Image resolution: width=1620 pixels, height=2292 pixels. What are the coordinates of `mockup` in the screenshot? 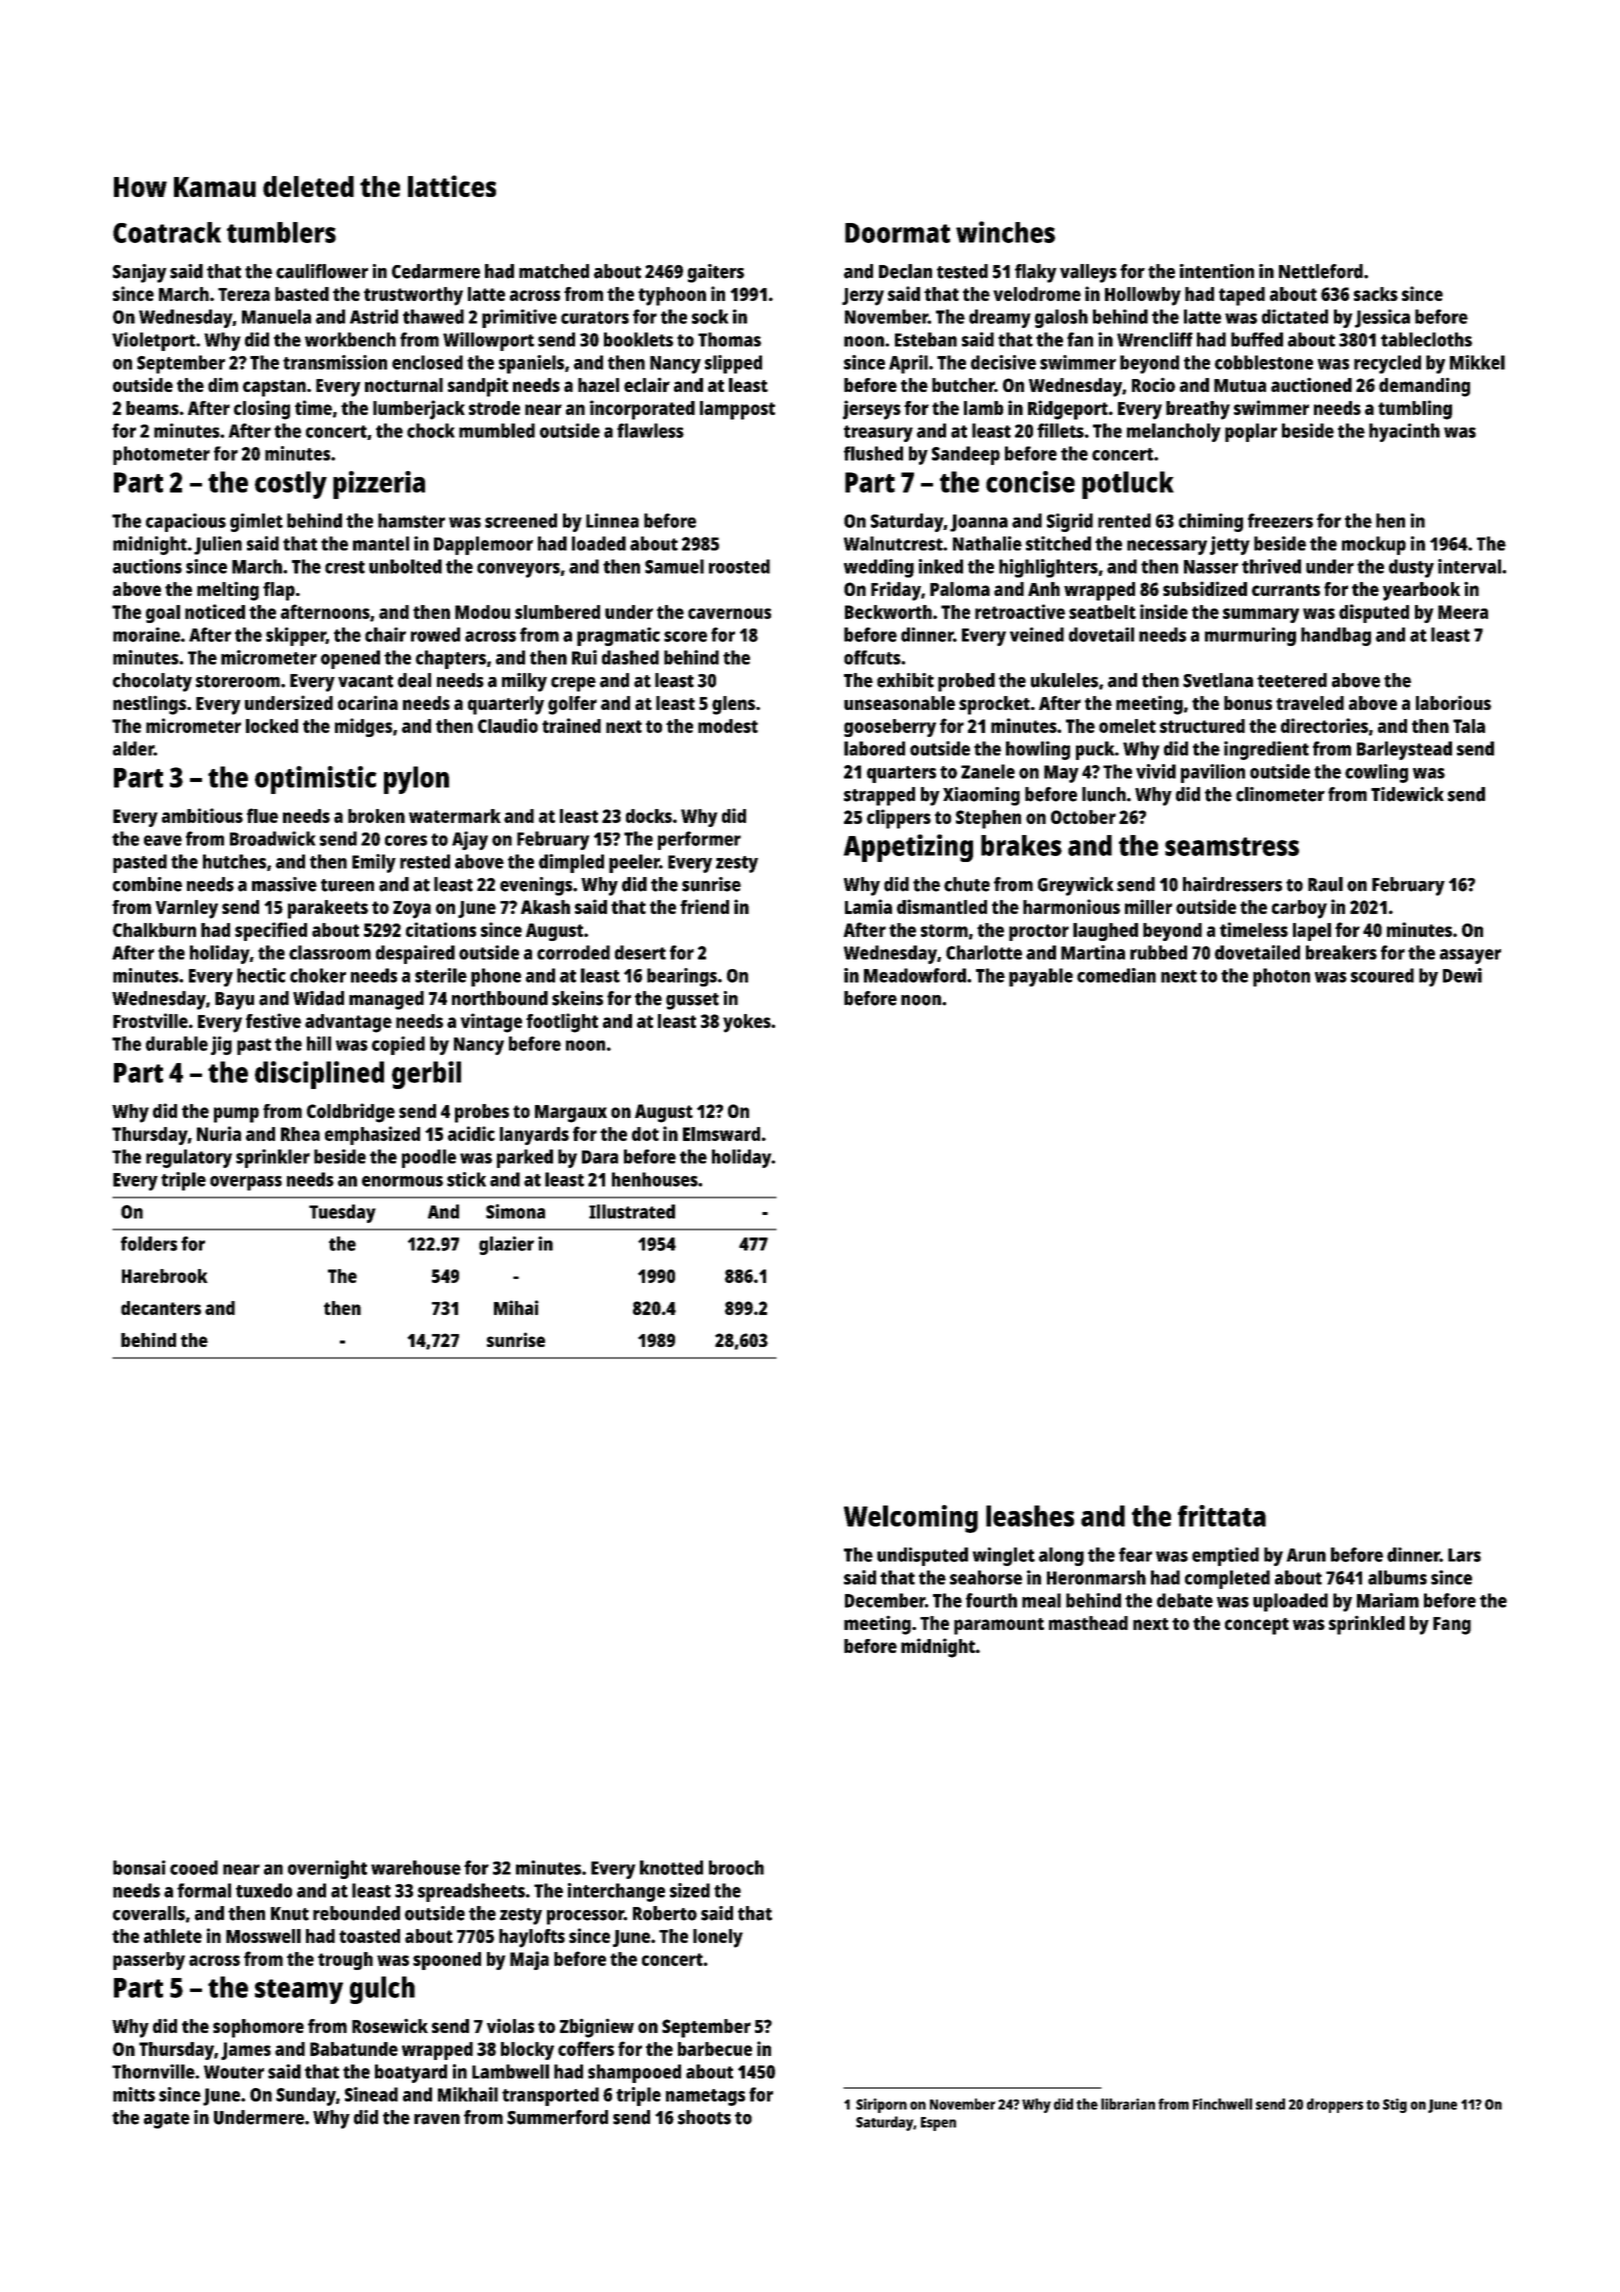 It's located at (1374, 545).
